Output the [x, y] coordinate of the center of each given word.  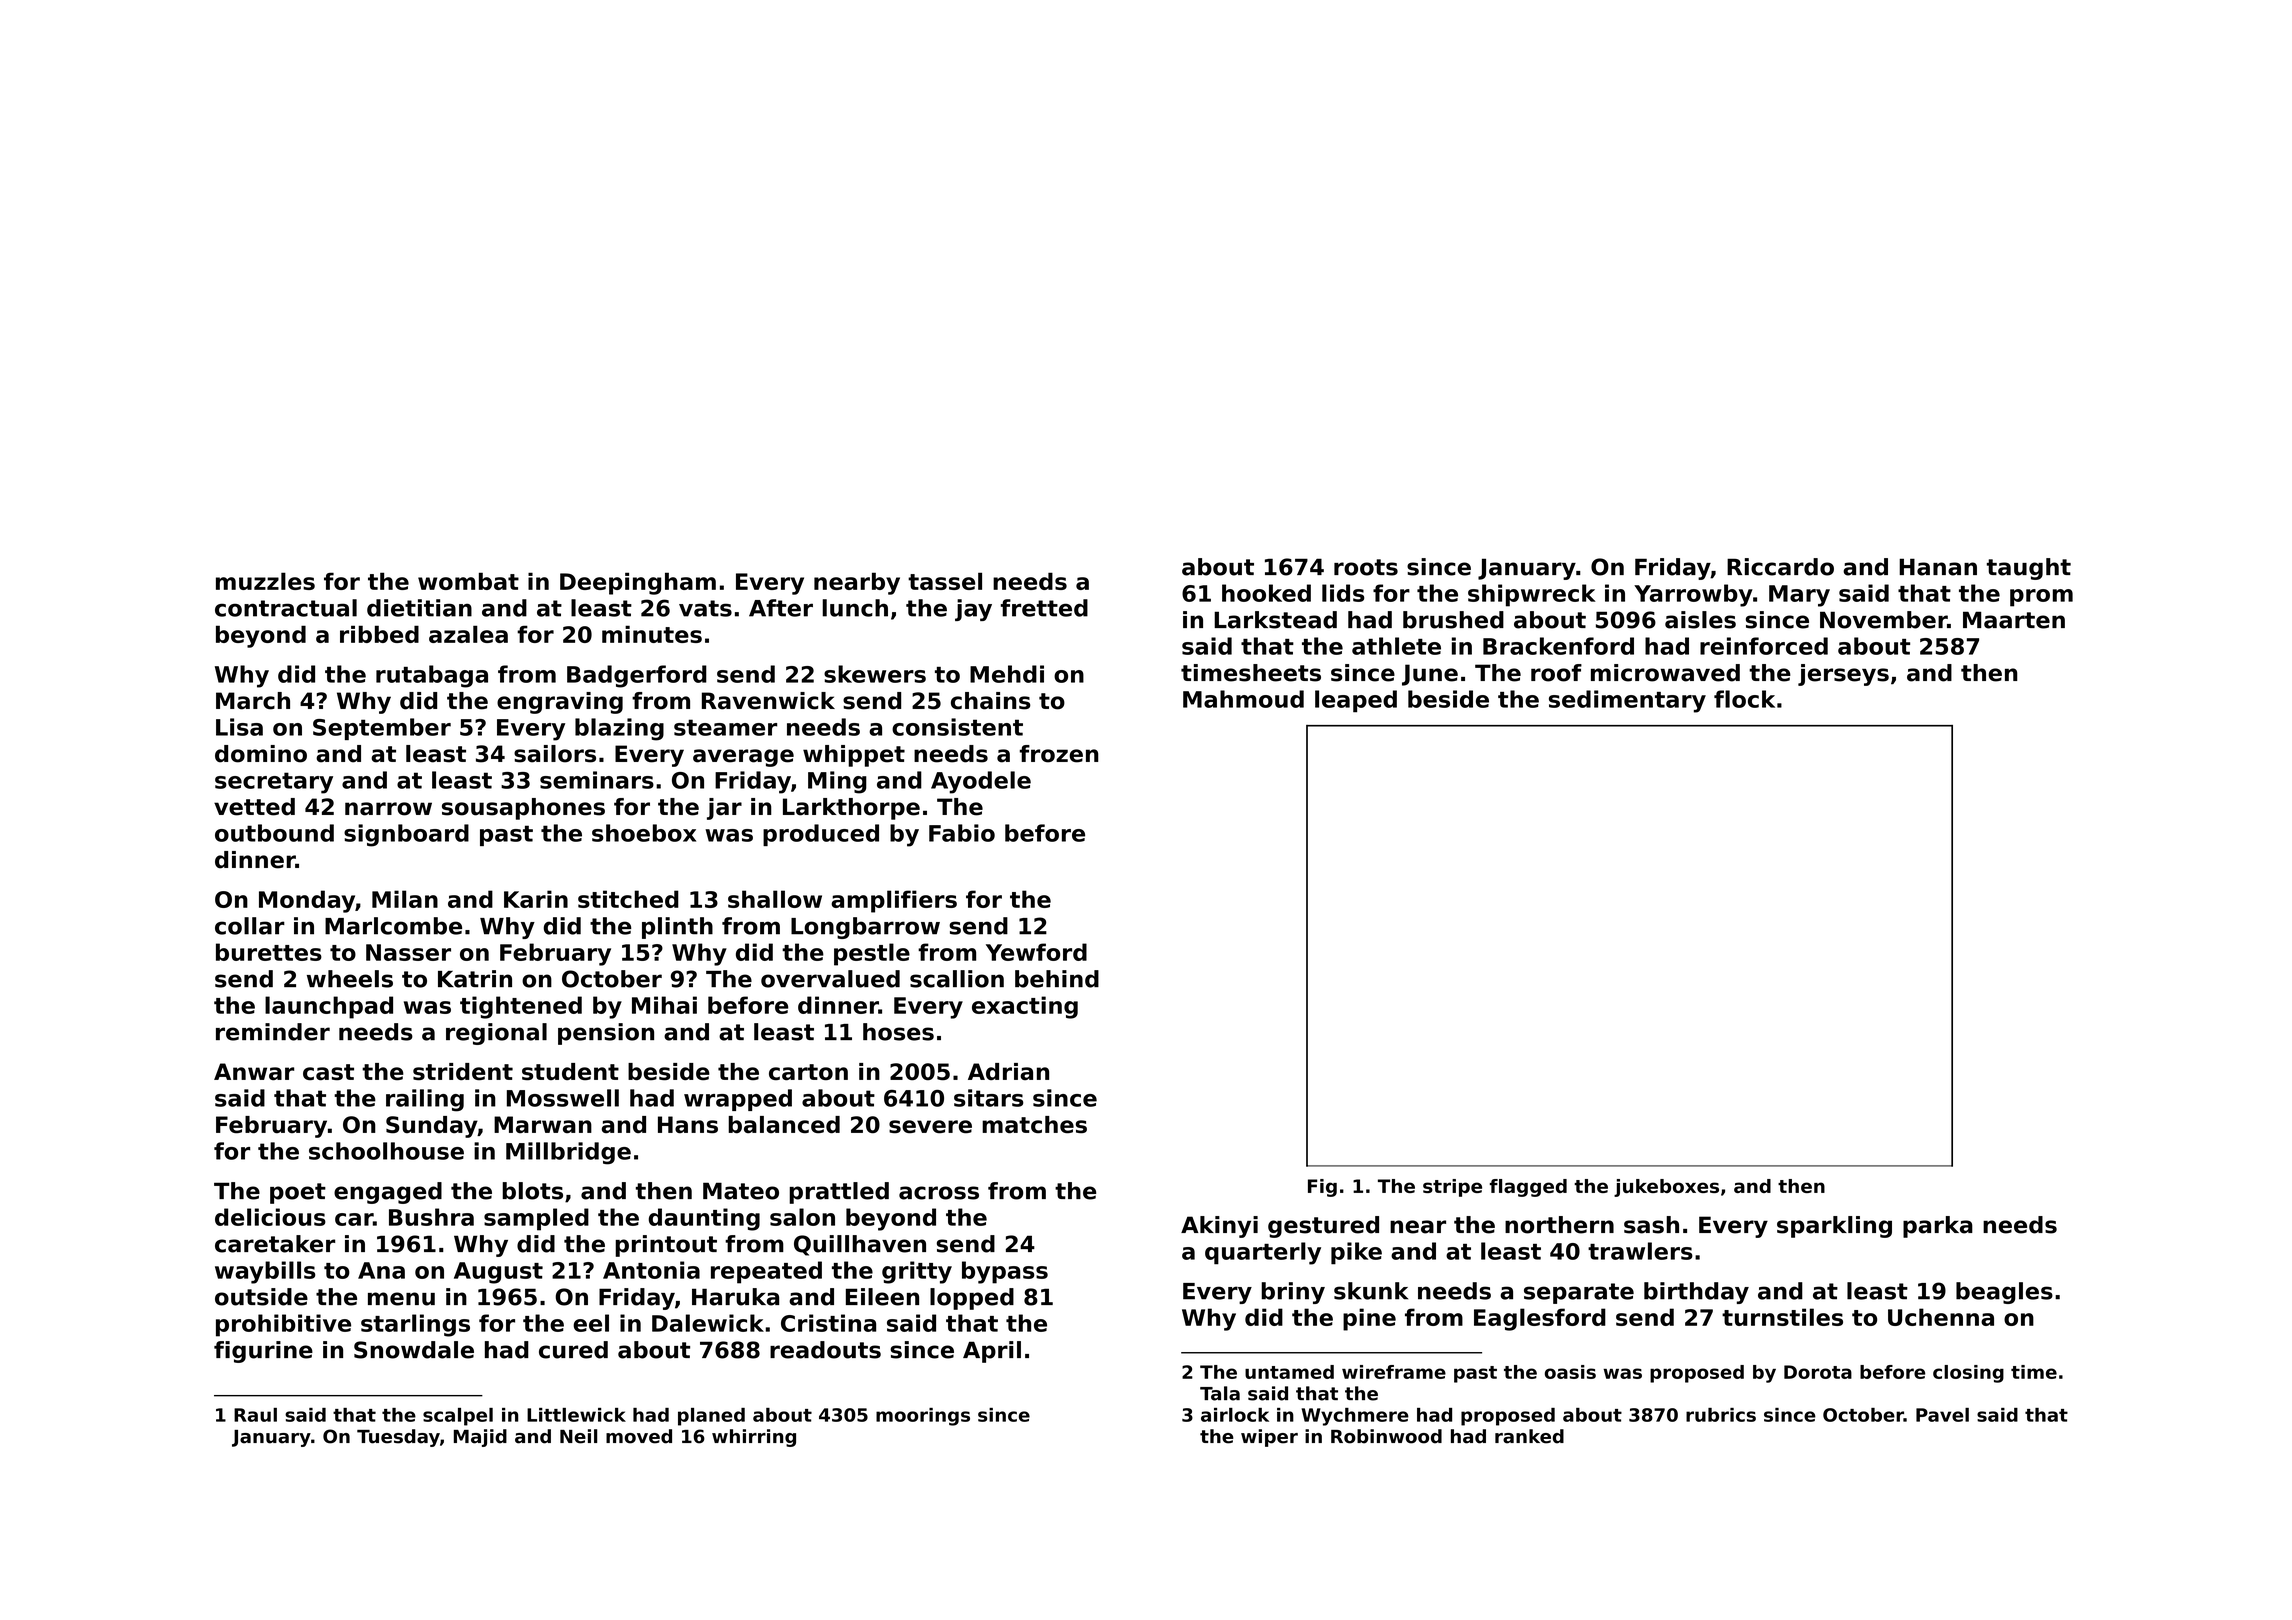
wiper [1269, 1438]
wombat [468, 581]
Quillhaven [860, 1245]
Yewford [1036, 952]
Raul [255, 1415]
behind [1057, 979]
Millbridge [568, 1153]
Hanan [1938, 567]
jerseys [1843, 675]
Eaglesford [1540, 1319]
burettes [269, 952]
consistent [957, 727]
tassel [945, 581]
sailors [555, 754]
